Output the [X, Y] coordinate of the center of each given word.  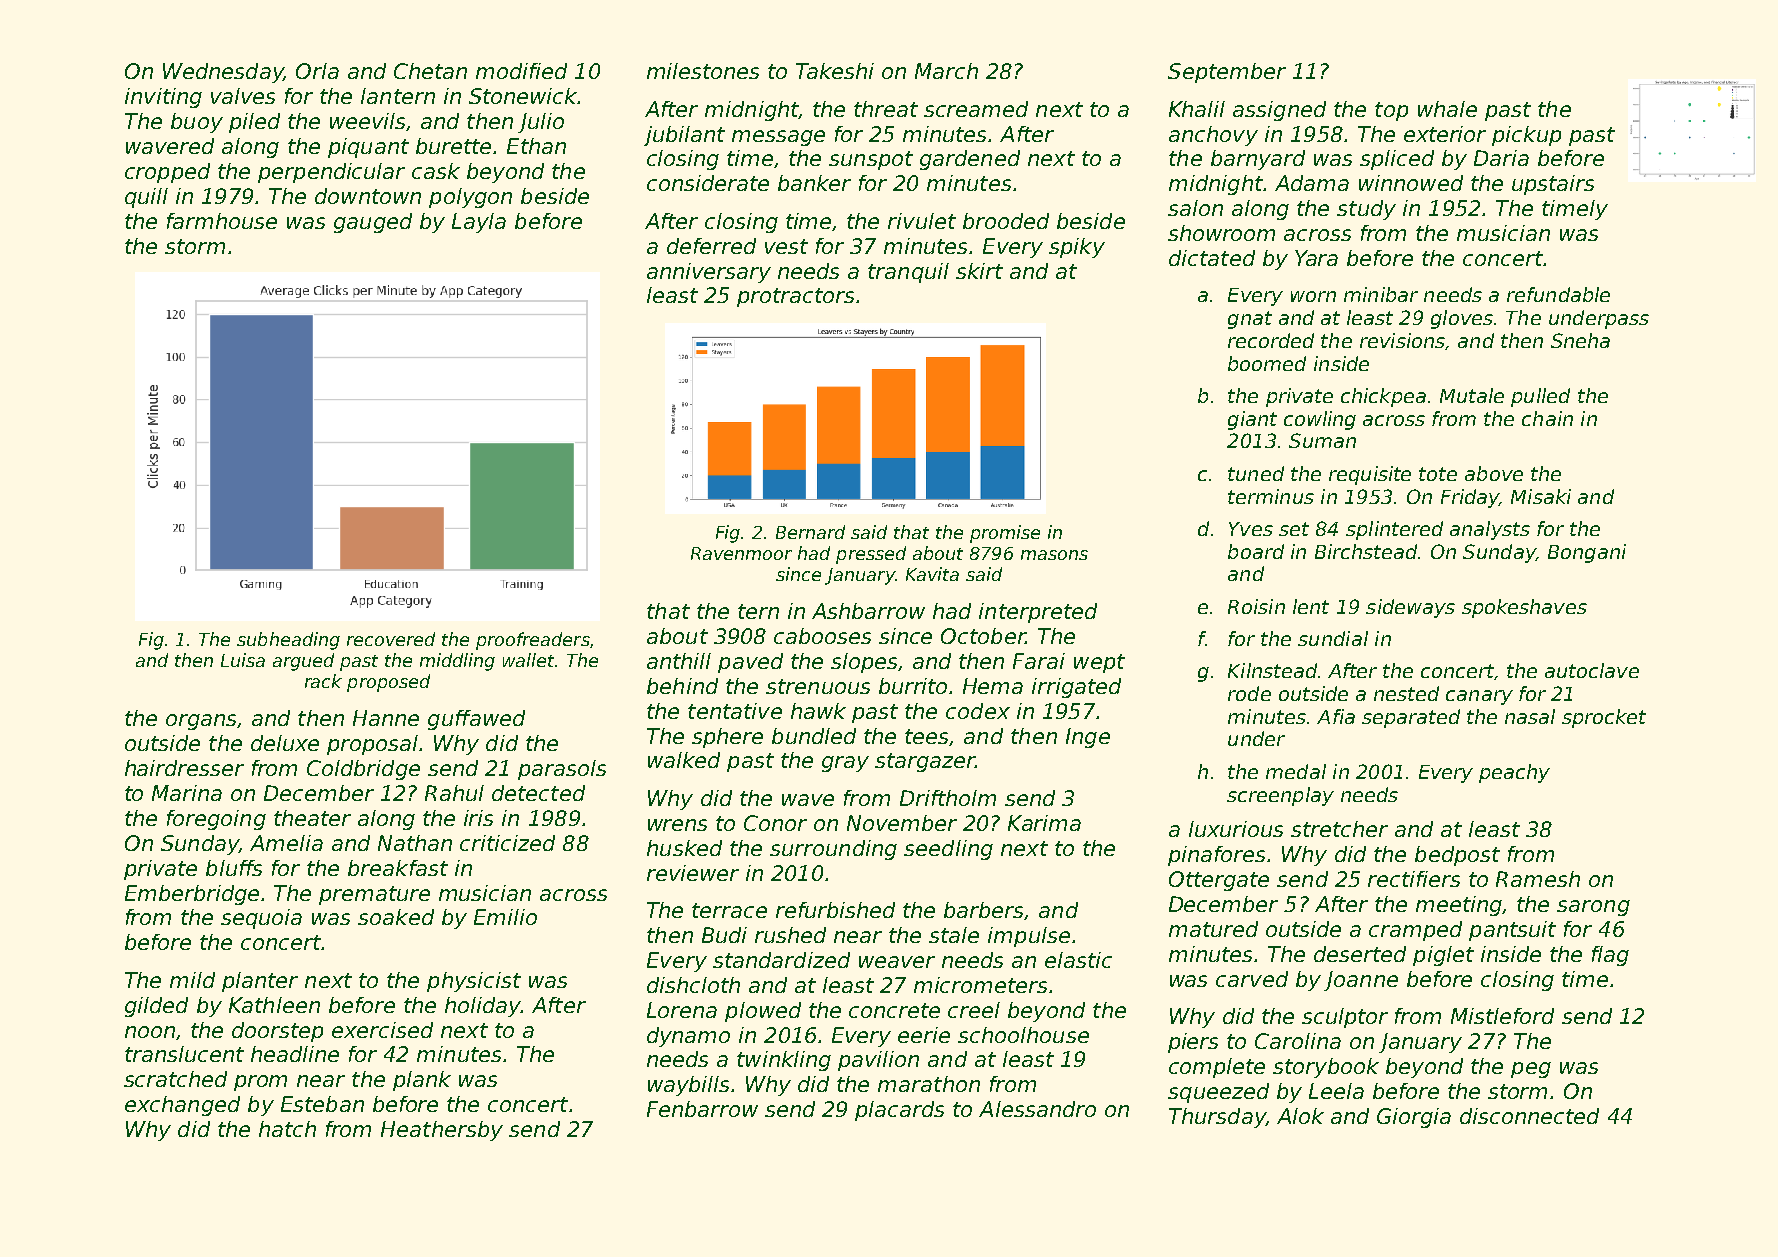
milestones [703, 71]
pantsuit [1512, 931]
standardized [781, 960]
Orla [317, 71]
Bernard [810, 532]
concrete [894, 1010]
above [1494, 473]
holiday [483, 1007]
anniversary [709, 273]
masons [1054, 555]
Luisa [243, 660]
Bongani [1587, 553]
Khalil [1197, 109]
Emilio [505, 917]
